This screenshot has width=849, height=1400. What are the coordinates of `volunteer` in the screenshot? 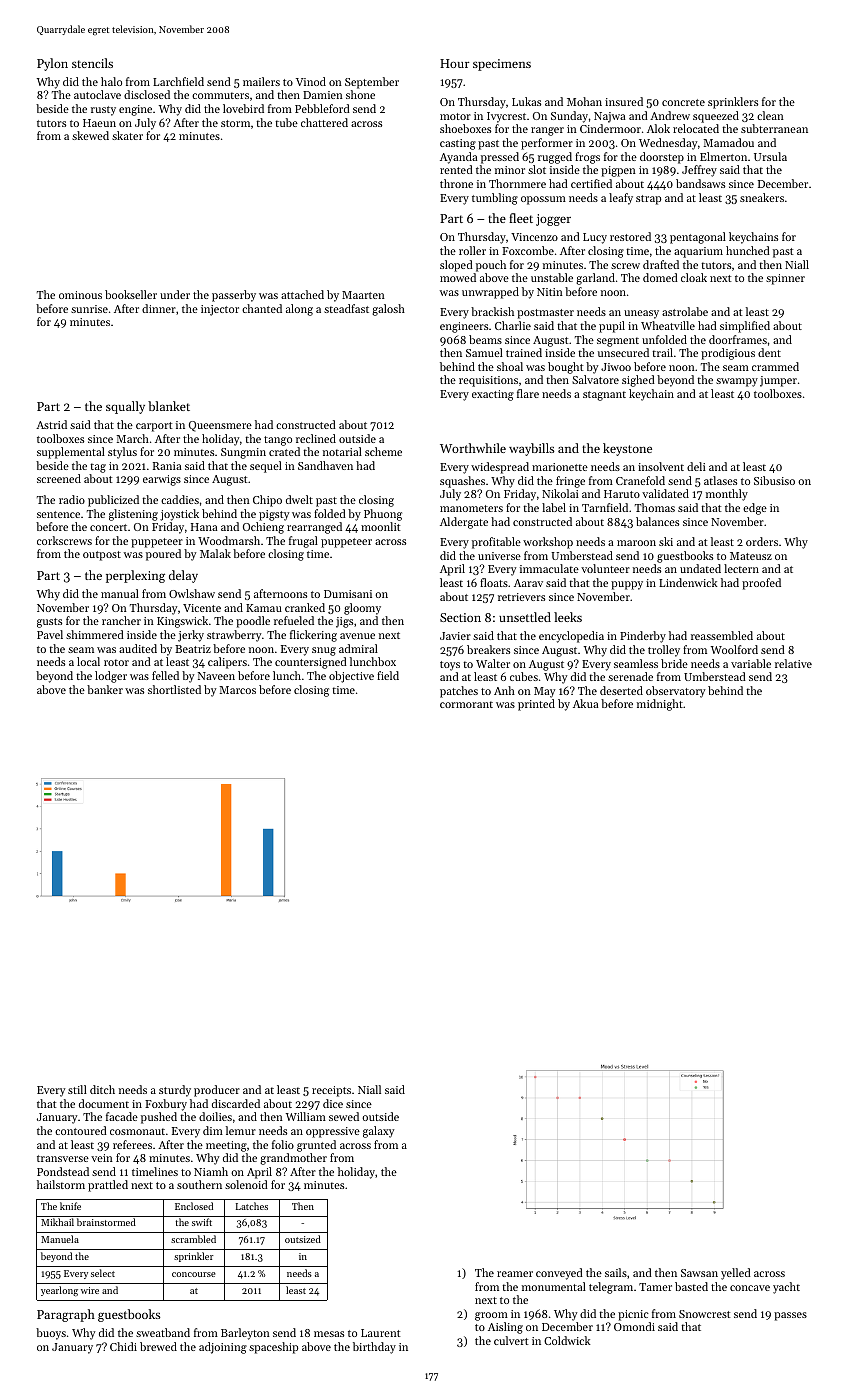 It's located at (605, 568).
